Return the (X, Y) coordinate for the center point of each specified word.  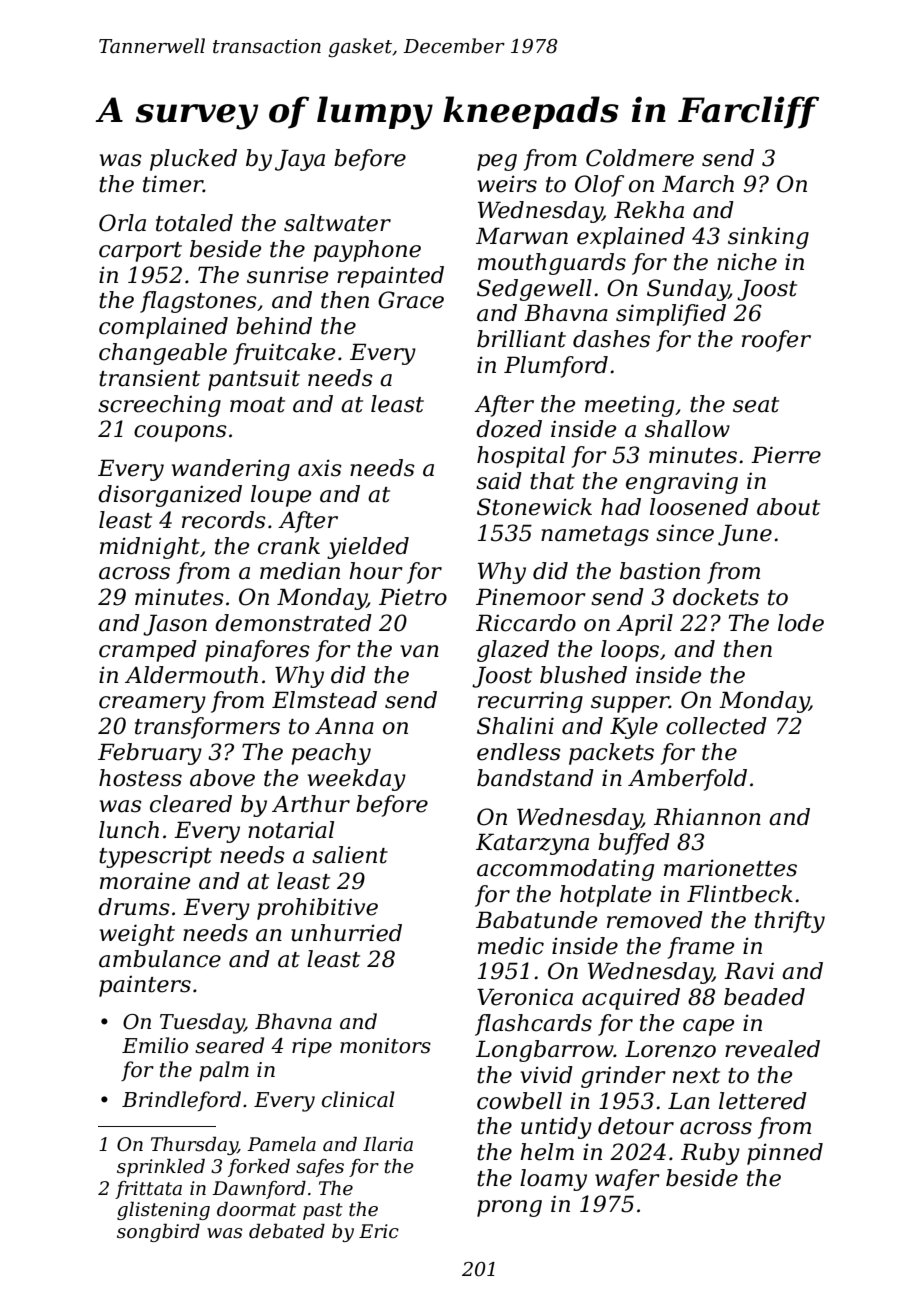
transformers (207, 728)
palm (224, 1071)
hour (376, 571)
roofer (776, 341)
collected (716, 726)
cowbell (519, 1101)
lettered (763, 1101)
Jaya (300, 160)
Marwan (522, 236)
